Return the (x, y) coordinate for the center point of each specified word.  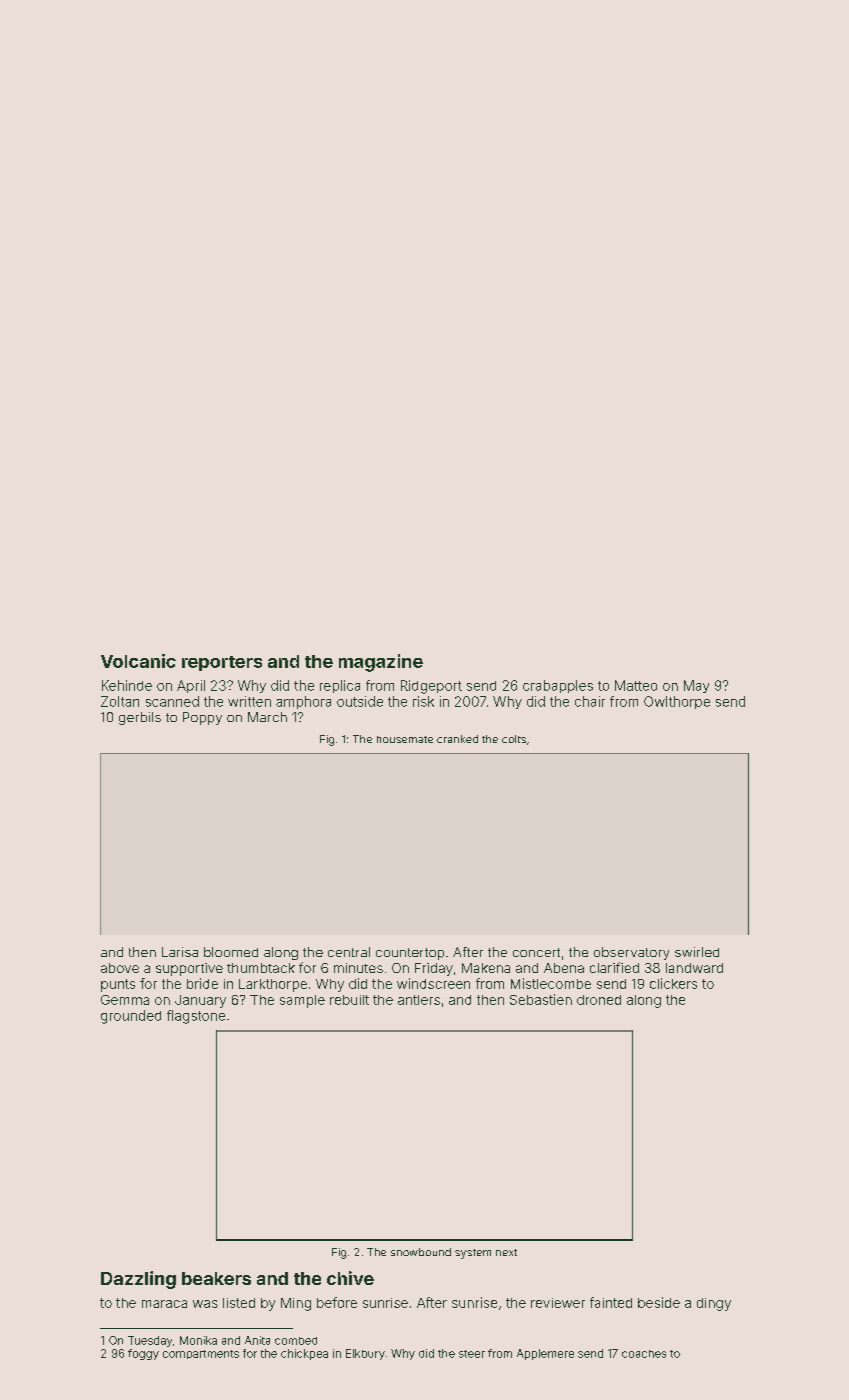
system (473, 1254)
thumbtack (261, 968)
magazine (381, 663)
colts (514, 739)
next (506, 1252)
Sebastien (541, 999)
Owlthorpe (677, 702)
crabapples (558, 686)
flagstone (196, 1017)
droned (599, 1000)
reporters (222, 663)
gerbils (140, 718)
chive (350, 1278)
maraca (164, 1304)
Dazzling (138, 1280)
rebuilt (349, 1000)
